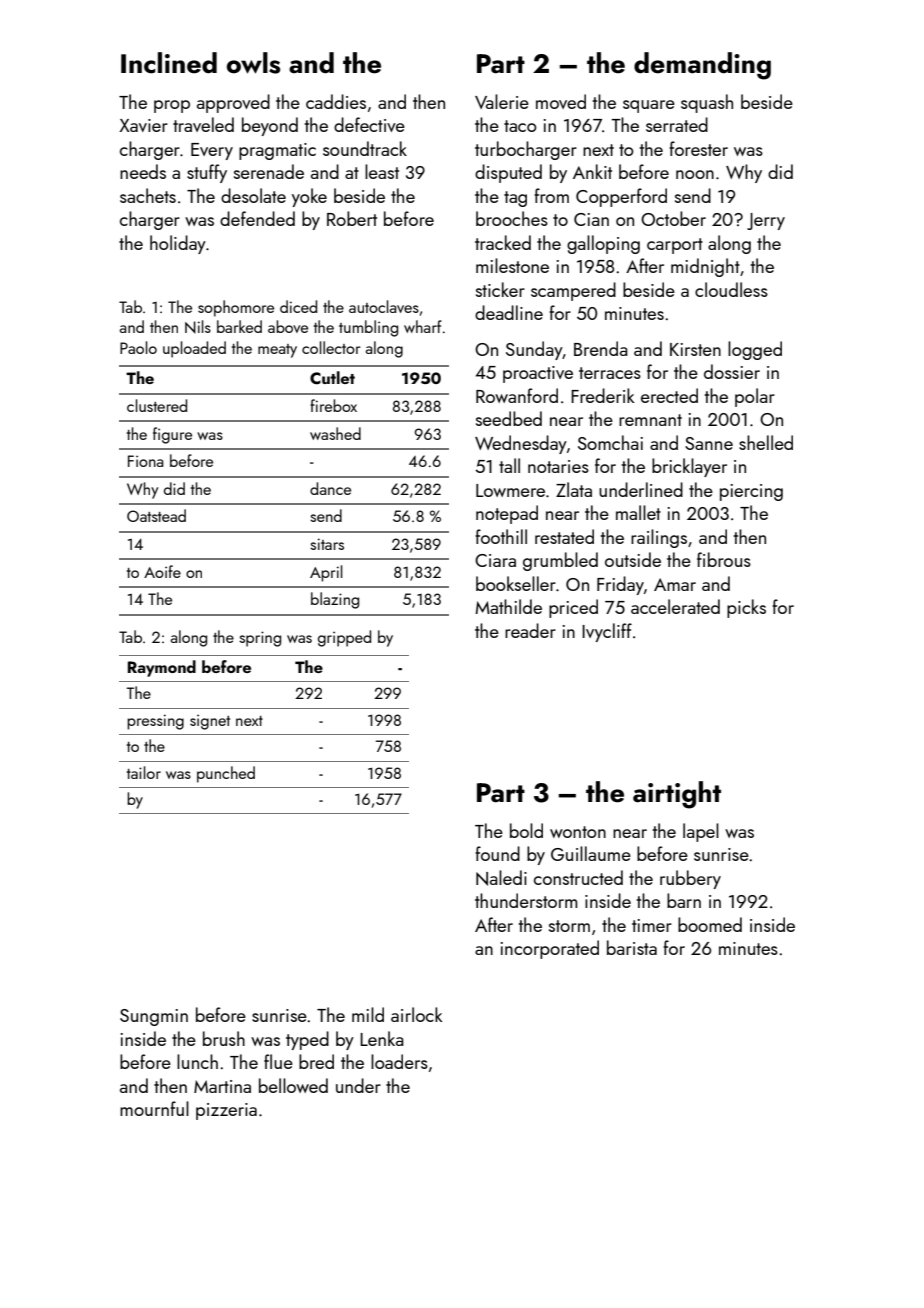 This screenshot has height=1308, width=924. What do you see at coordinates (766, 221) in the screenshot?
I see `Jerry` at bounding box center [766, 221].
